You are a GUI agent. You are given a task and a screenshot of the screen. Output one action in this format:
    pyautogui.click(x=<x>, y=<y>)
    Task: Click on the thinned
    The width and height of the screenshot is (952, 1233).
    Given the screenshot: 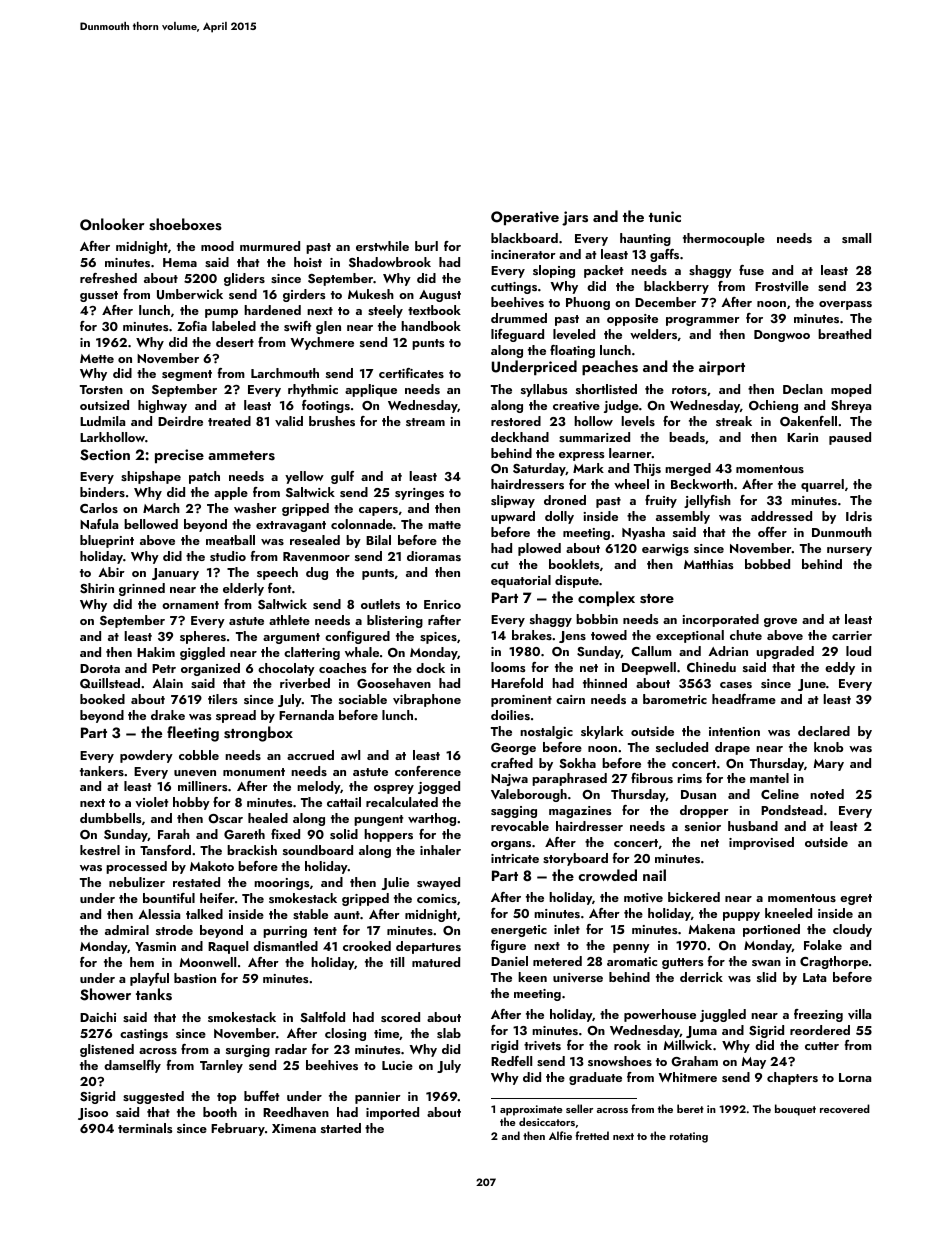 What is the action you would take?
    pyautogui.click(x=605, y=683)
